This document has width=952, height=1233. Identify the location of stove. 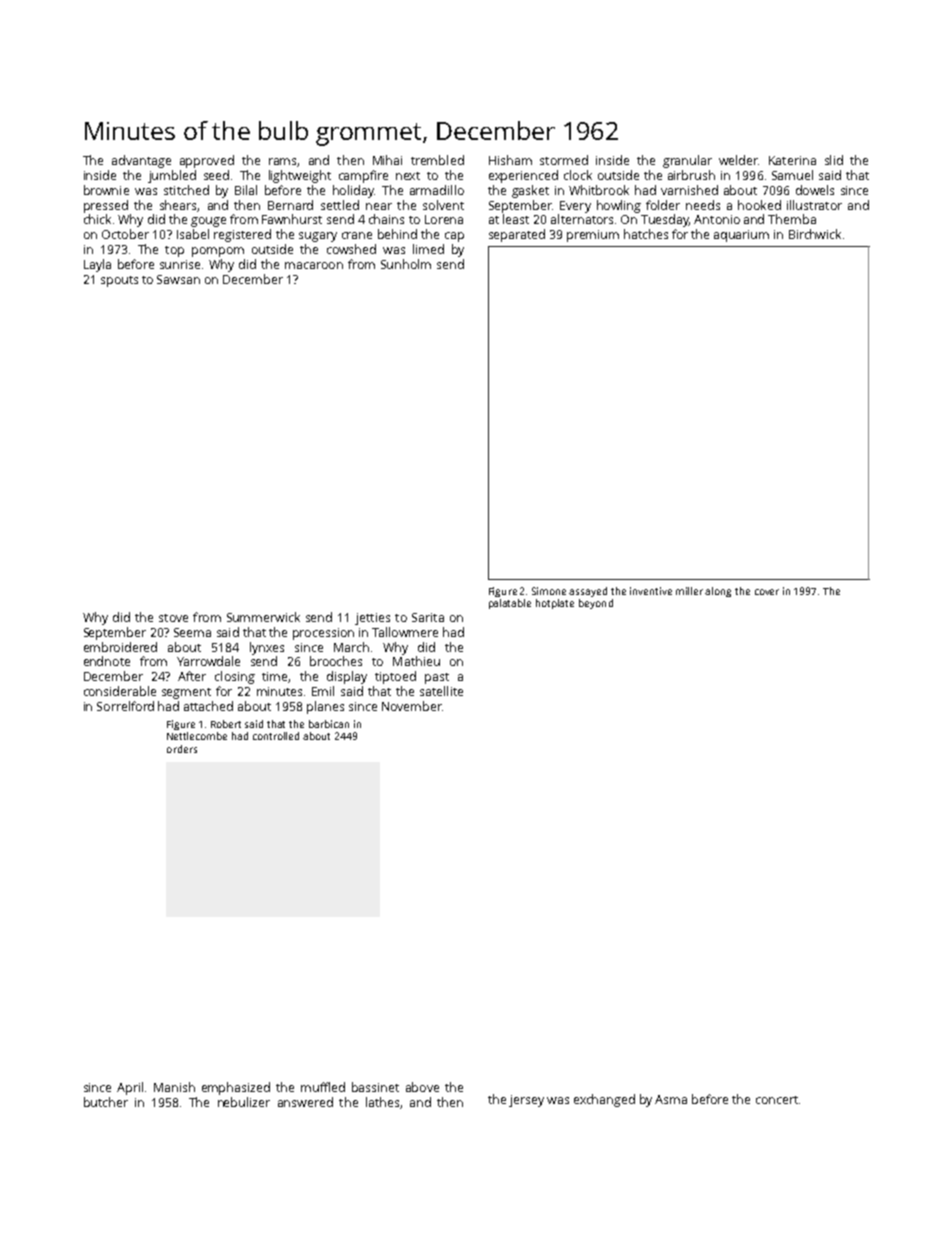
(173, 618).
